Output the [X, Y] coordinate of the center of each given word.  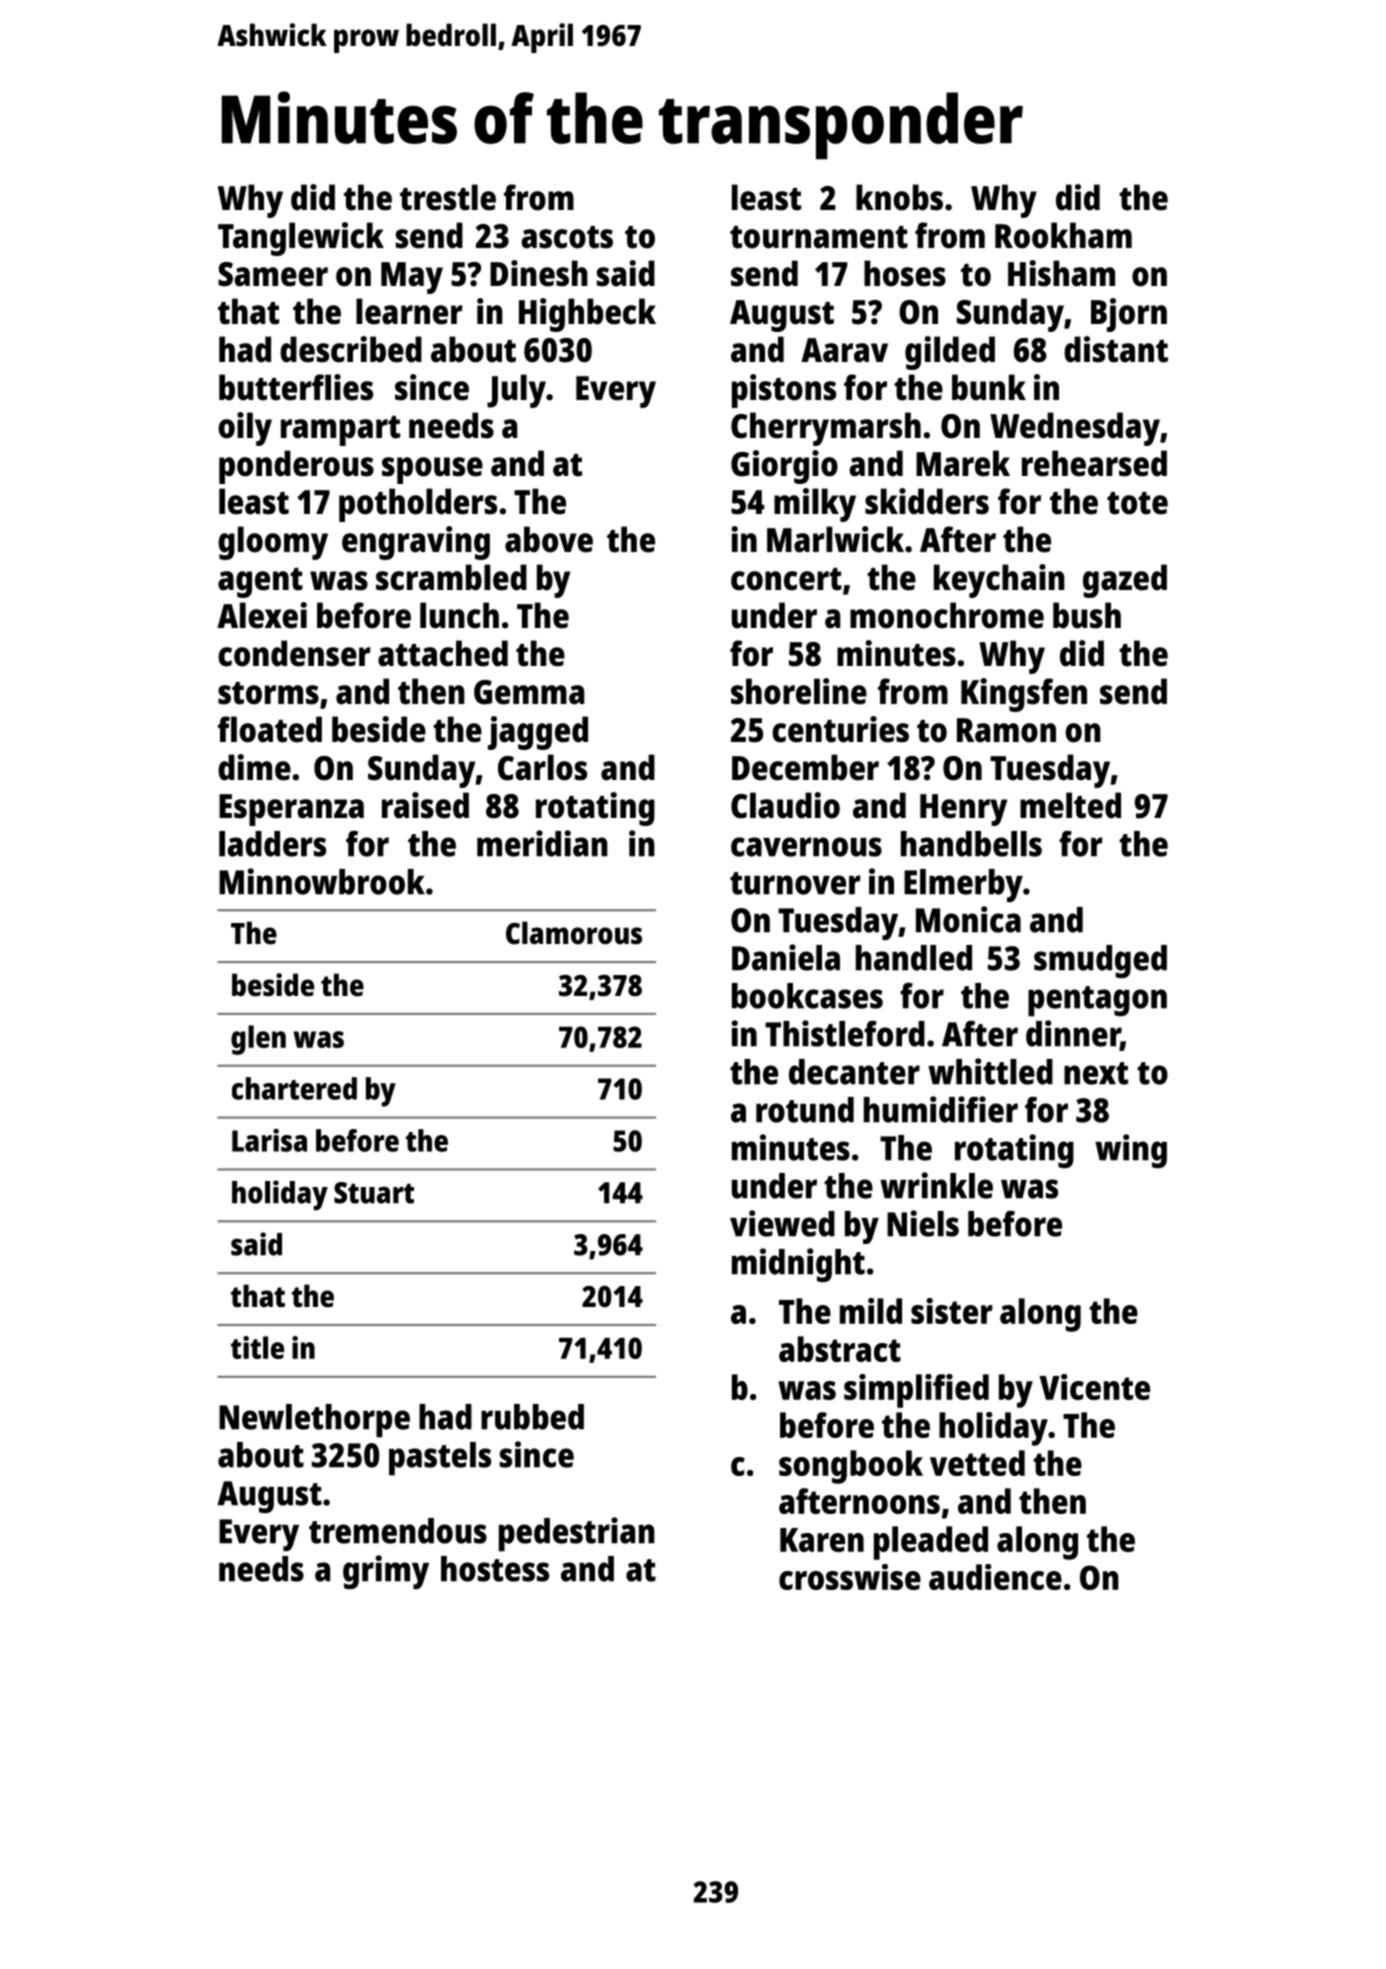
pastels [440, 1459]
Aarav [844, 350]
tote [1137, 503]
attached [443, 653]
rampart [340, 431]
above [549, 539]
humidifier [941, 1109]
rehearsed [1094, 463]
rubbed [532, 1417]
